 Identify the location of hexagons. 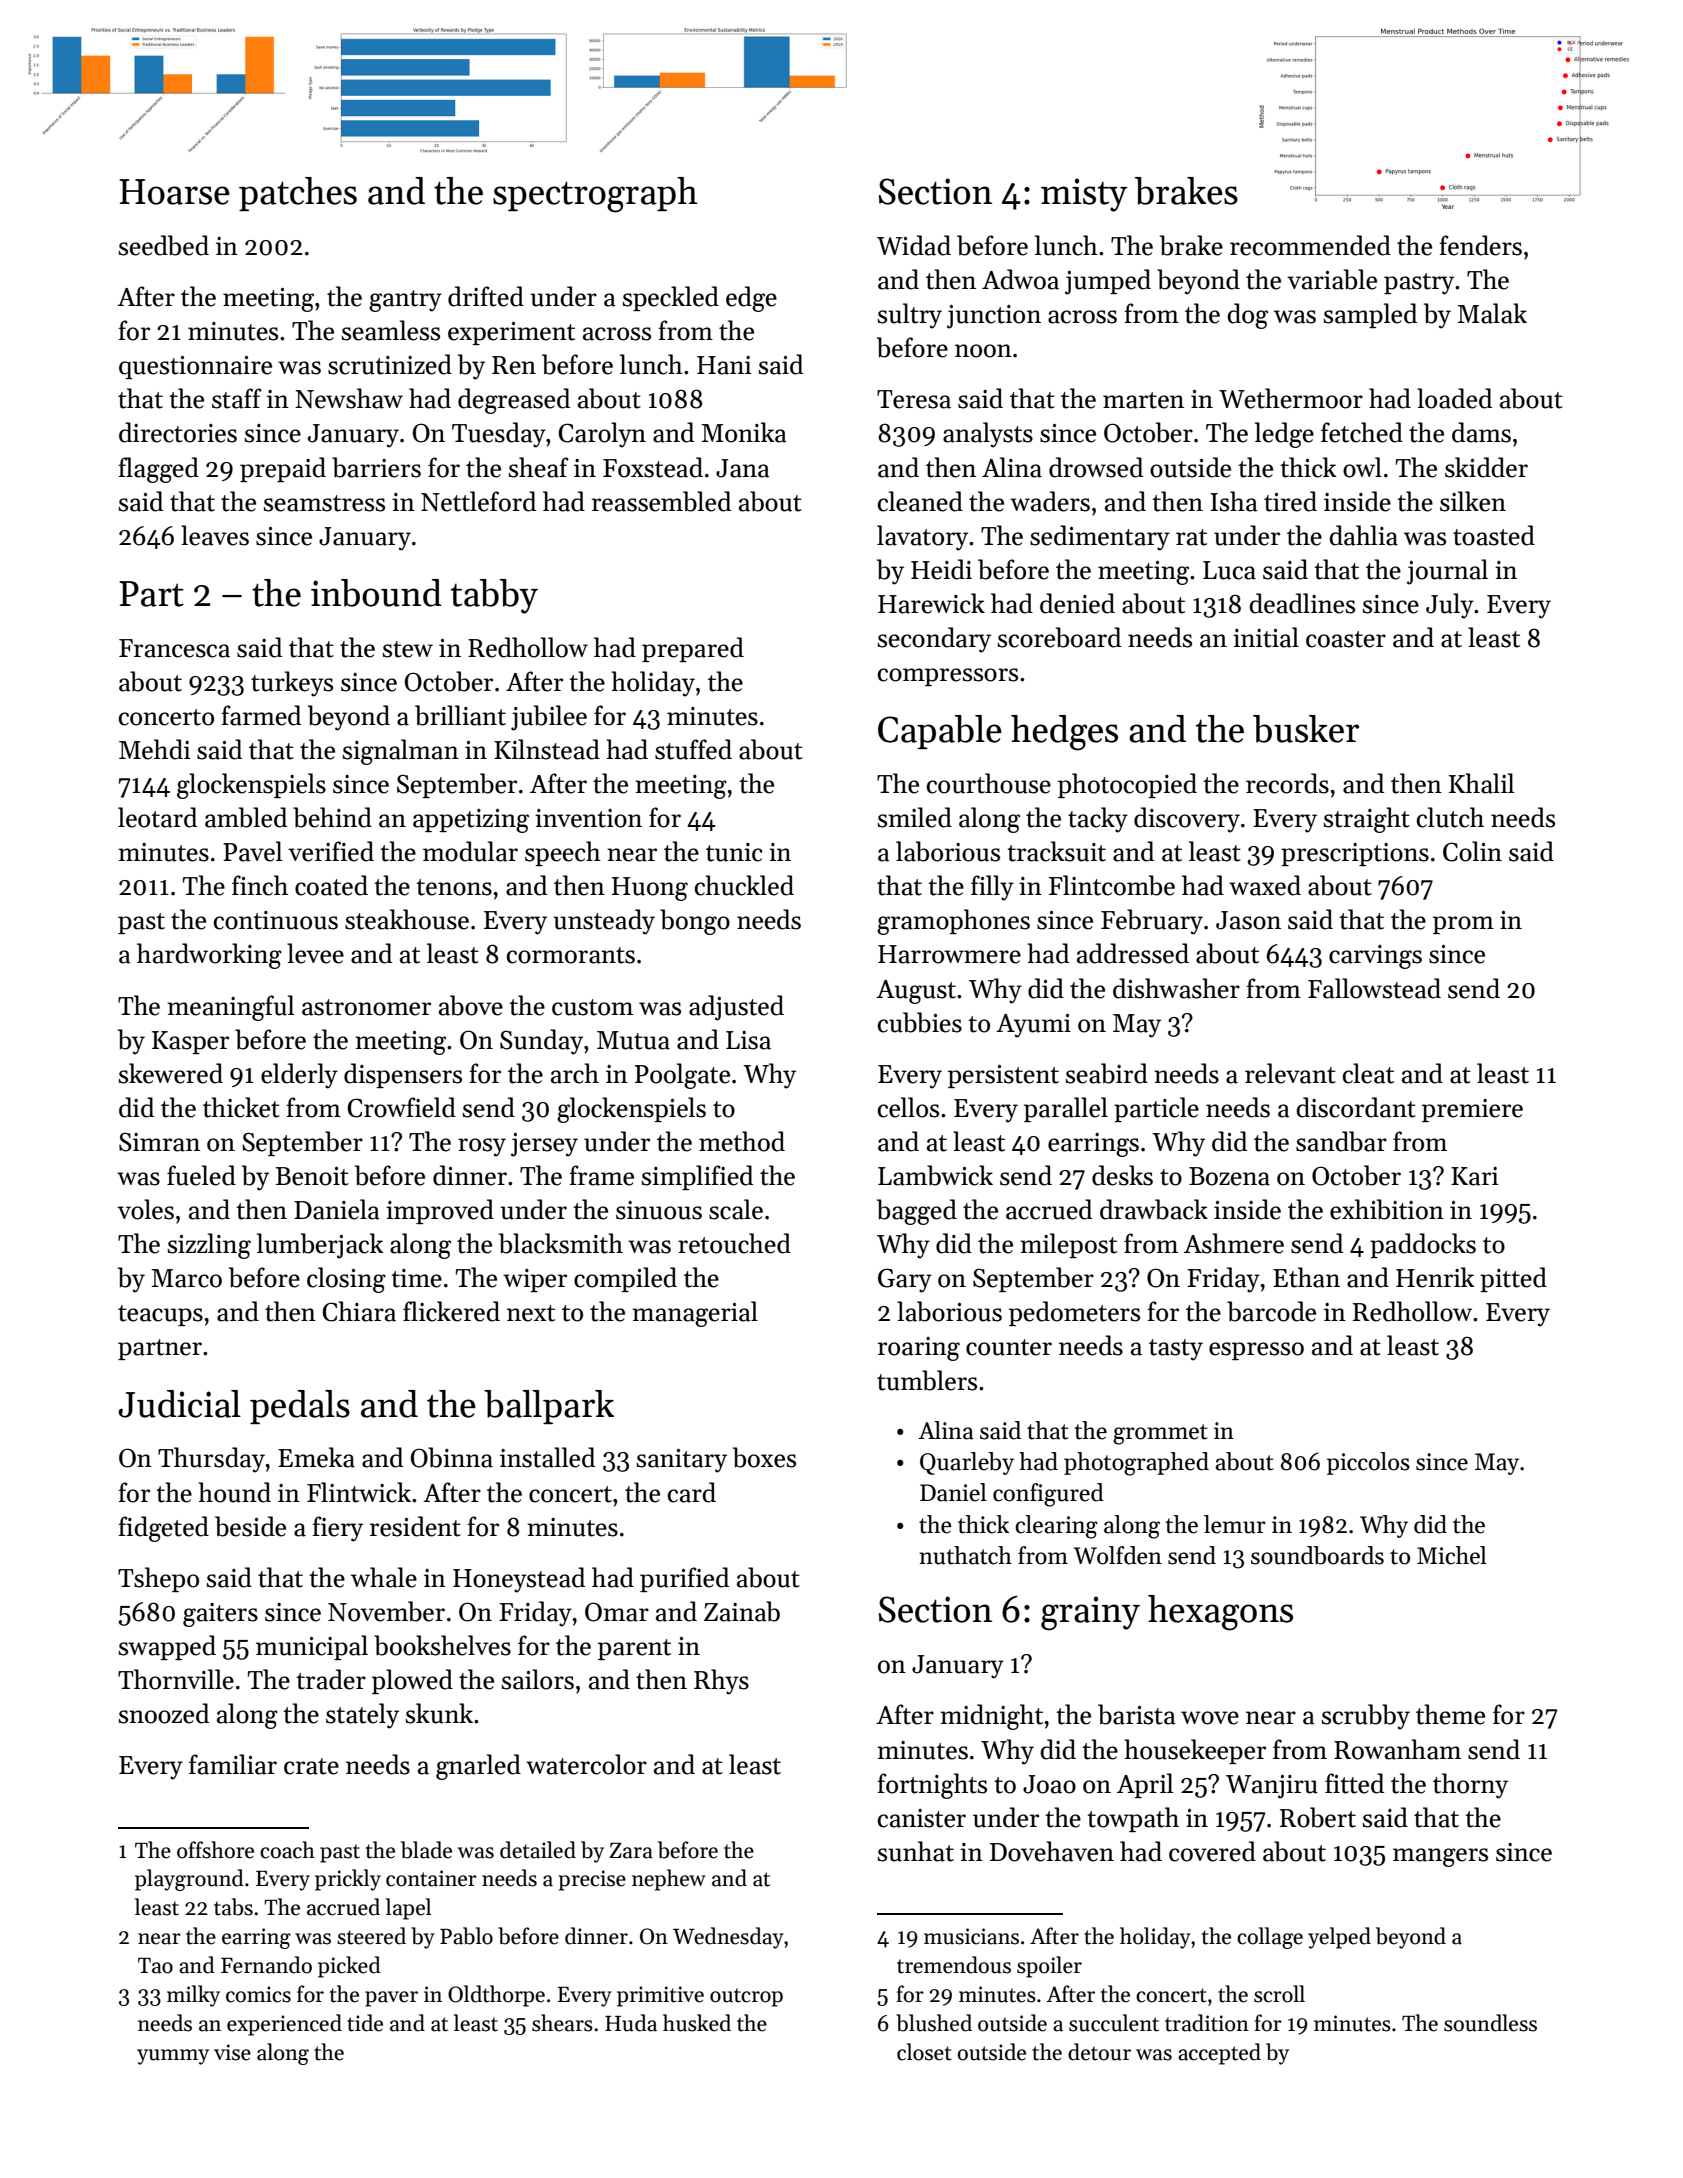
(1220, 1613).
